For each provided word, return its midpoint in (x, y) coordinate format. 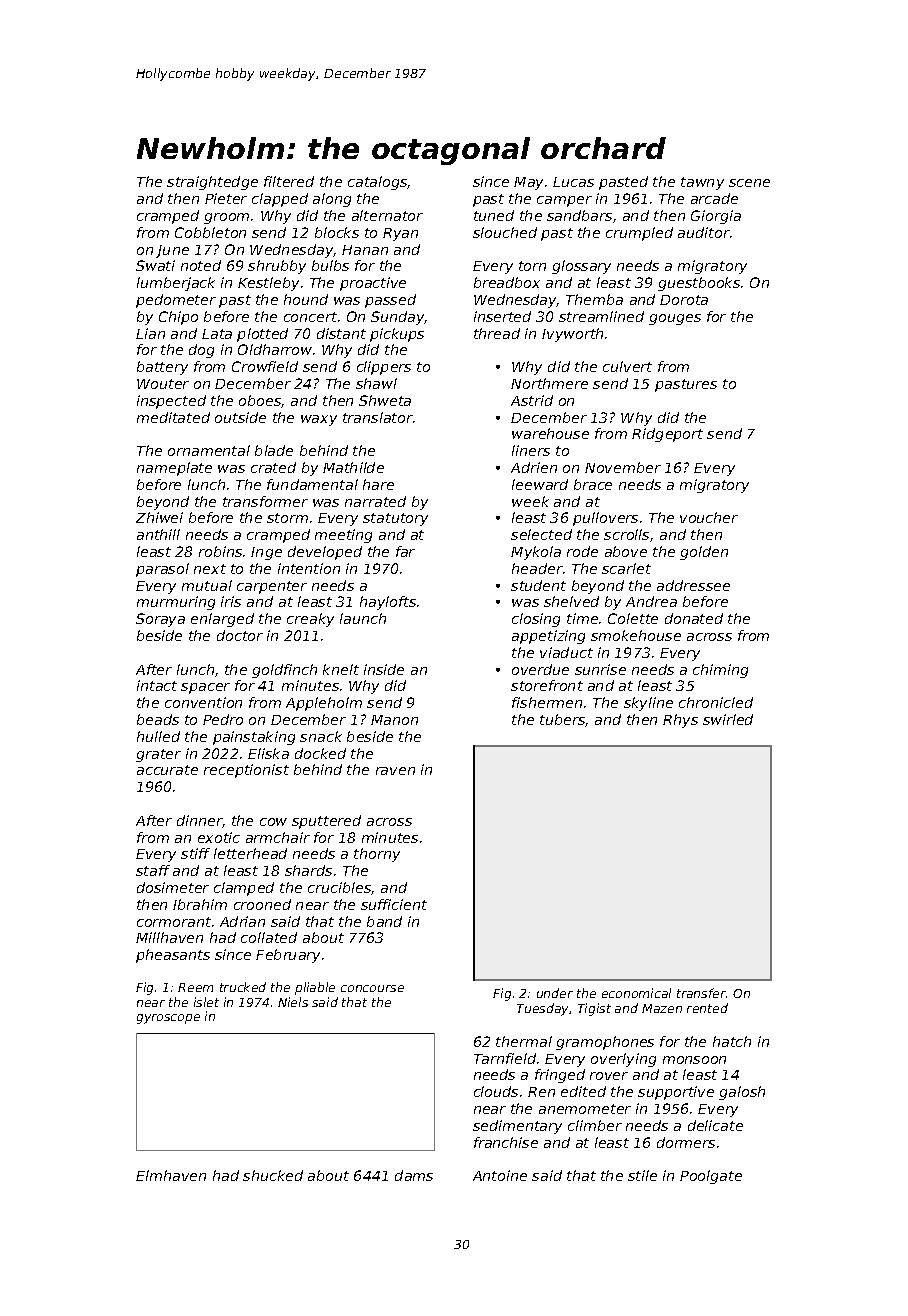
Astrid (532, 400)
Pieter (226, 198)
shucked (273, 1175)
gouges (675, 319)
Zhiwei (159, 517)
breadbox (507, 282)
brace (593, 484)
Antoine (500, 1175)
